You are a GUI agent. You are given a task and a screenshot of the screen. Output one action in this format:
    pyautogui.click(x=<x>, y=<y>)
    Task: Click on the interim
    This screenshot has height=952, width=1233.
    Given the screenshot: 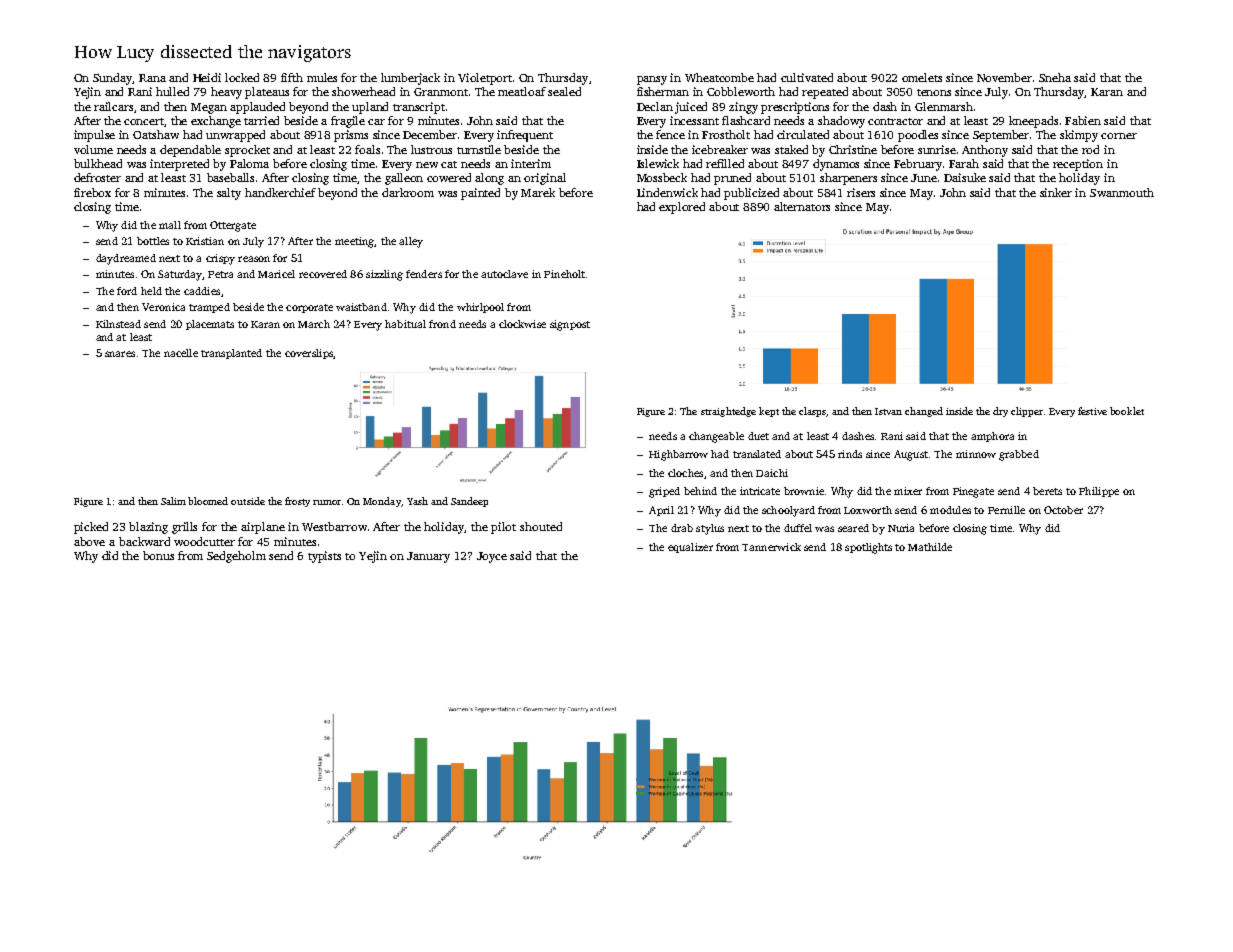 What is the action you would take?
    pyautogui.click(x=531, y=163)
